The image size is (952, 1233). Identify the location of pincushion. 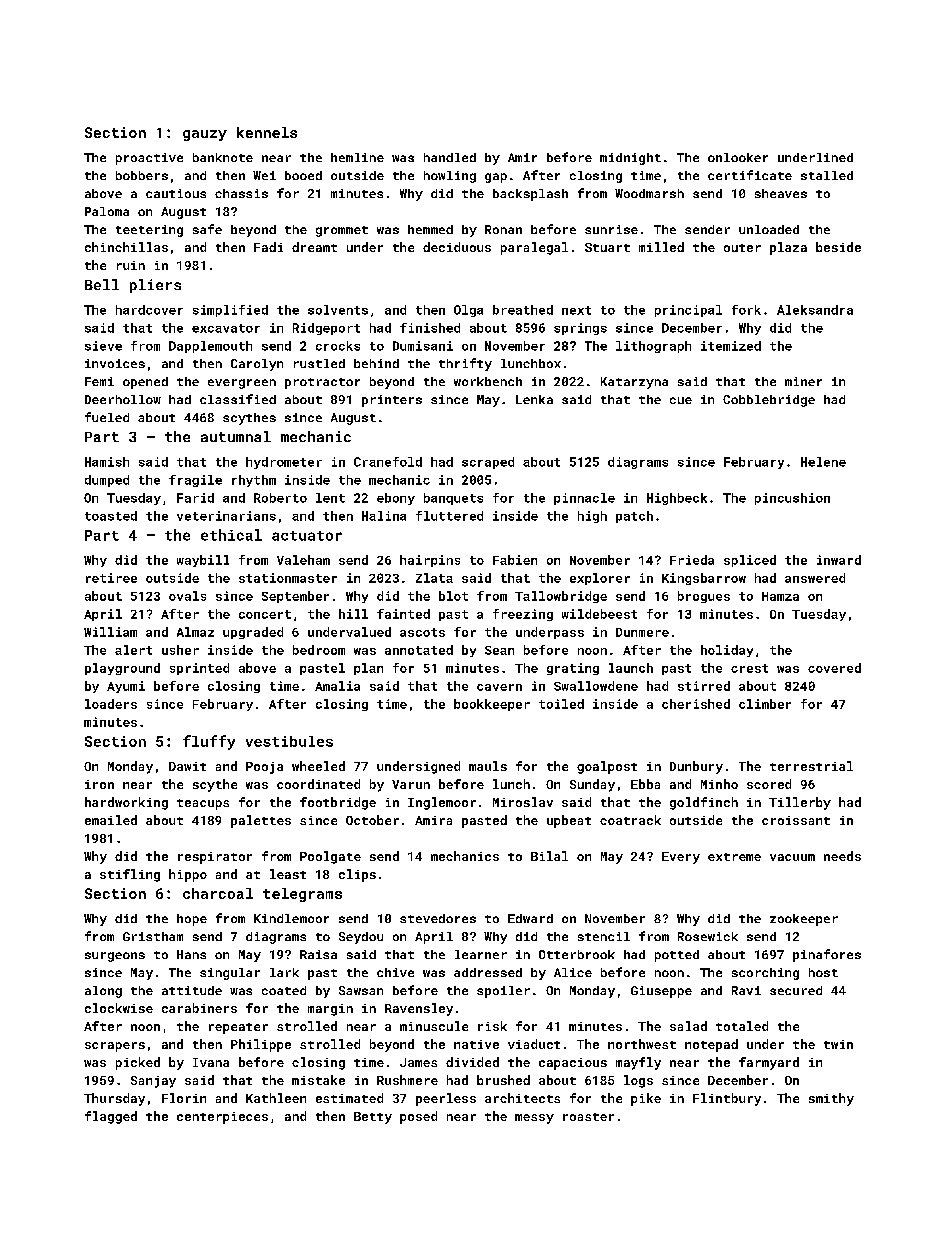
(792, 499).
